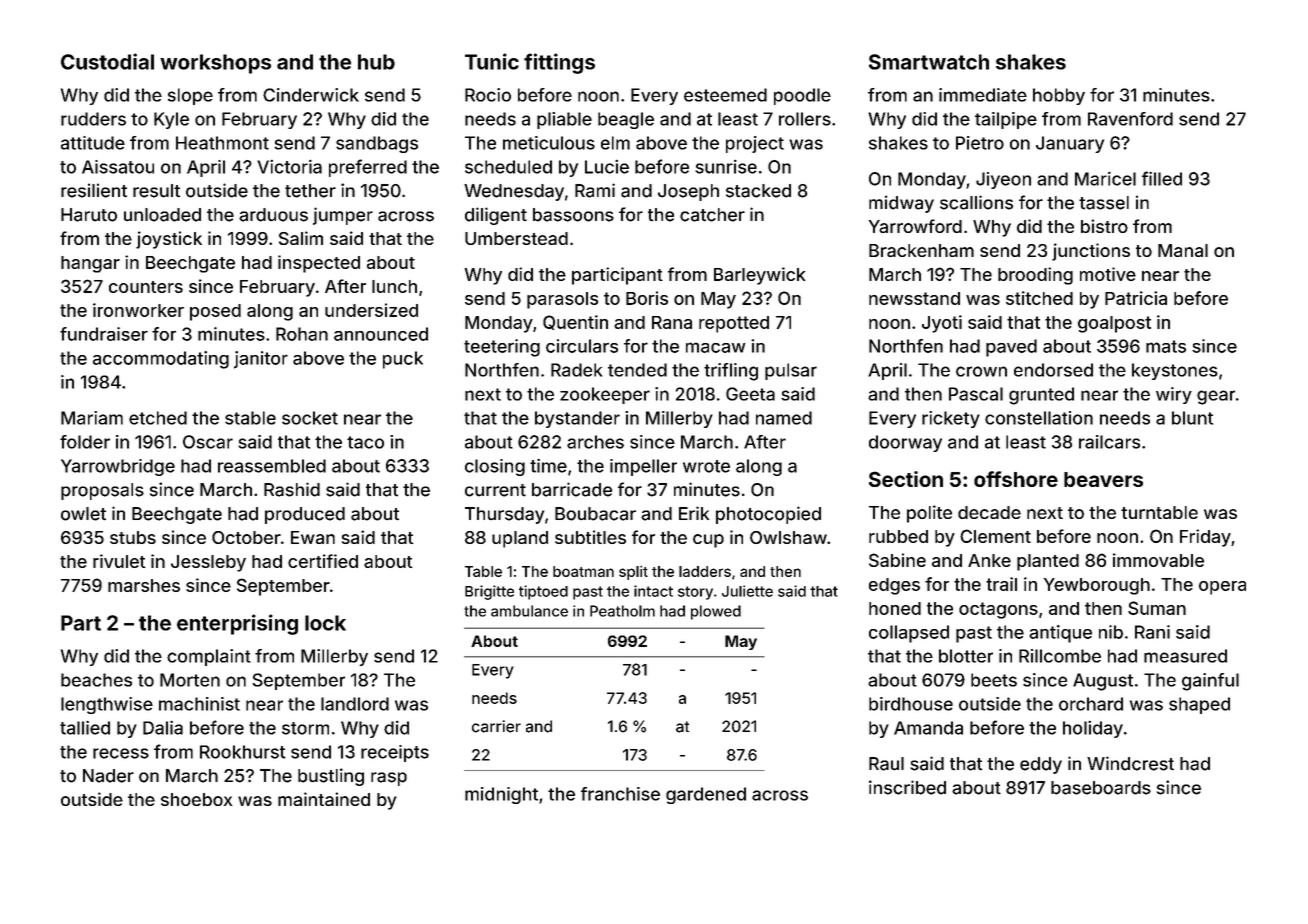  Describe the element at coordinates (365, 442) in the screenshot. I see `taco` at that location.
